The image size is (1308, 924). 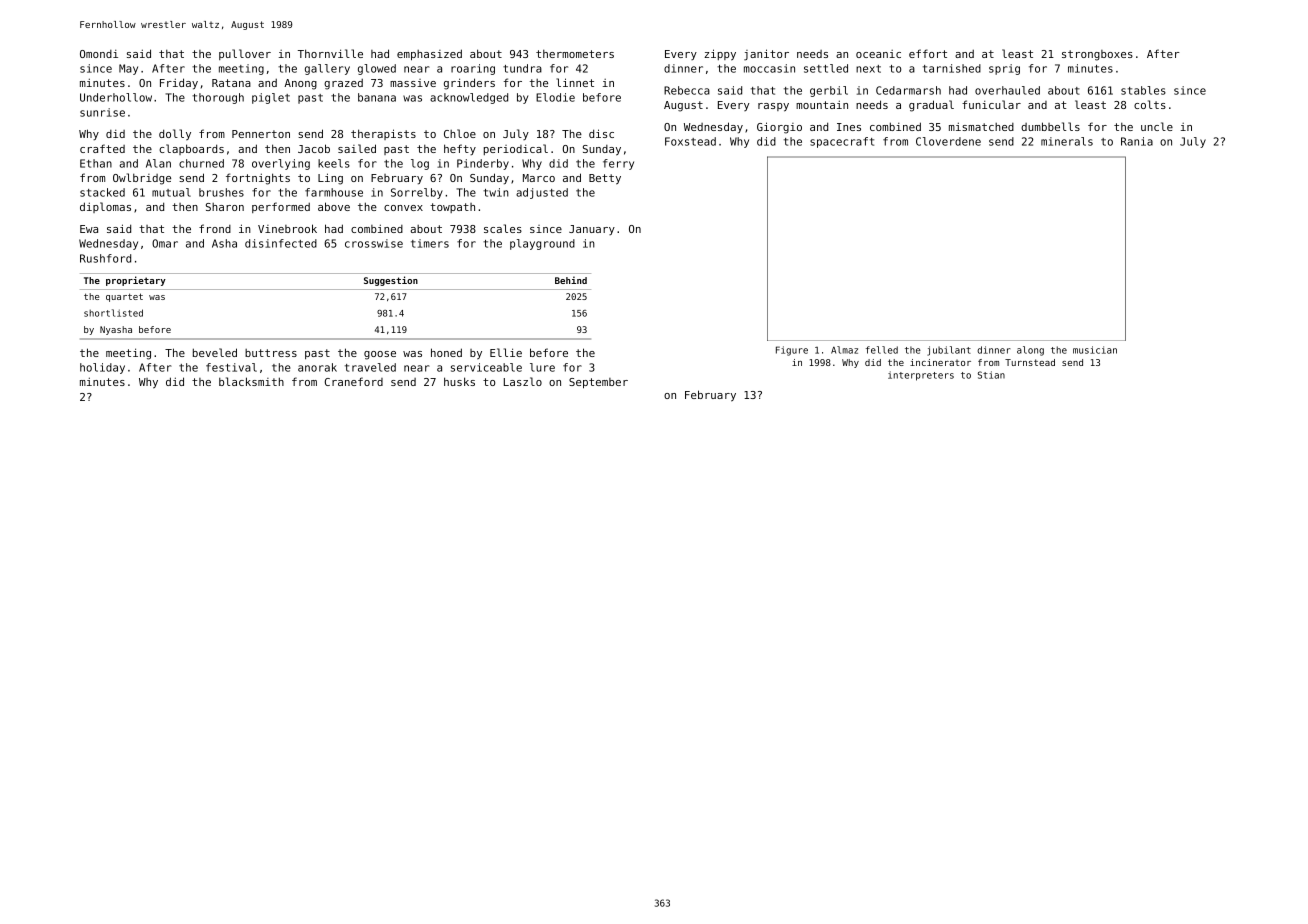 What do you see at coordinates (1137, 141) in the screenshot?
I see `Rania` at bounding box center [1137, 141].
